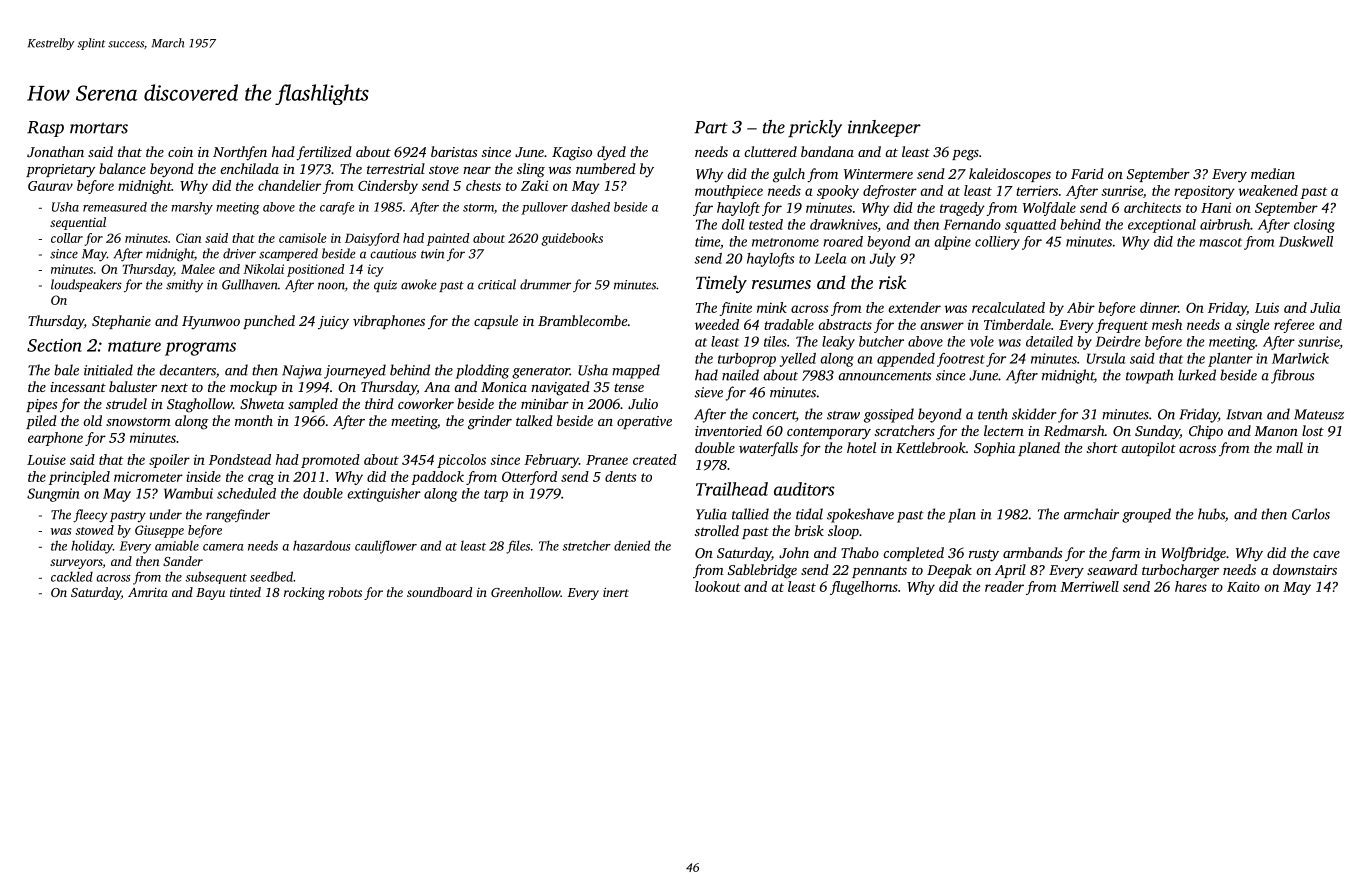 The image size is (1372, 887). What do you see at coordinates (1273, 173) in the screenshot?
I see `median` at bounding box center [1273, 173].
